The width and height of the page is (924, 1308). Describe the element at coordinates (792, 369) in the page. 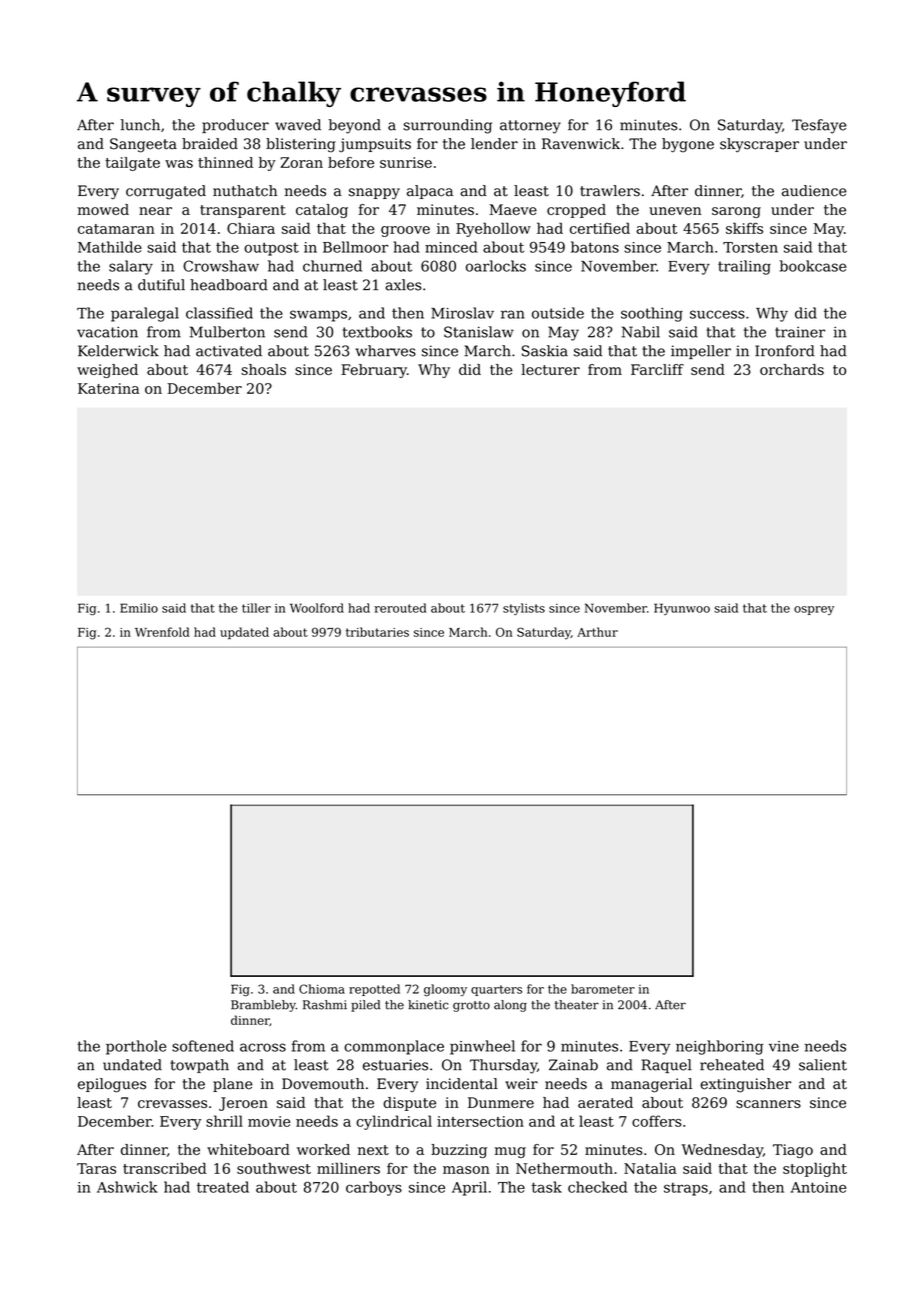

I see `orchards` at that location.
